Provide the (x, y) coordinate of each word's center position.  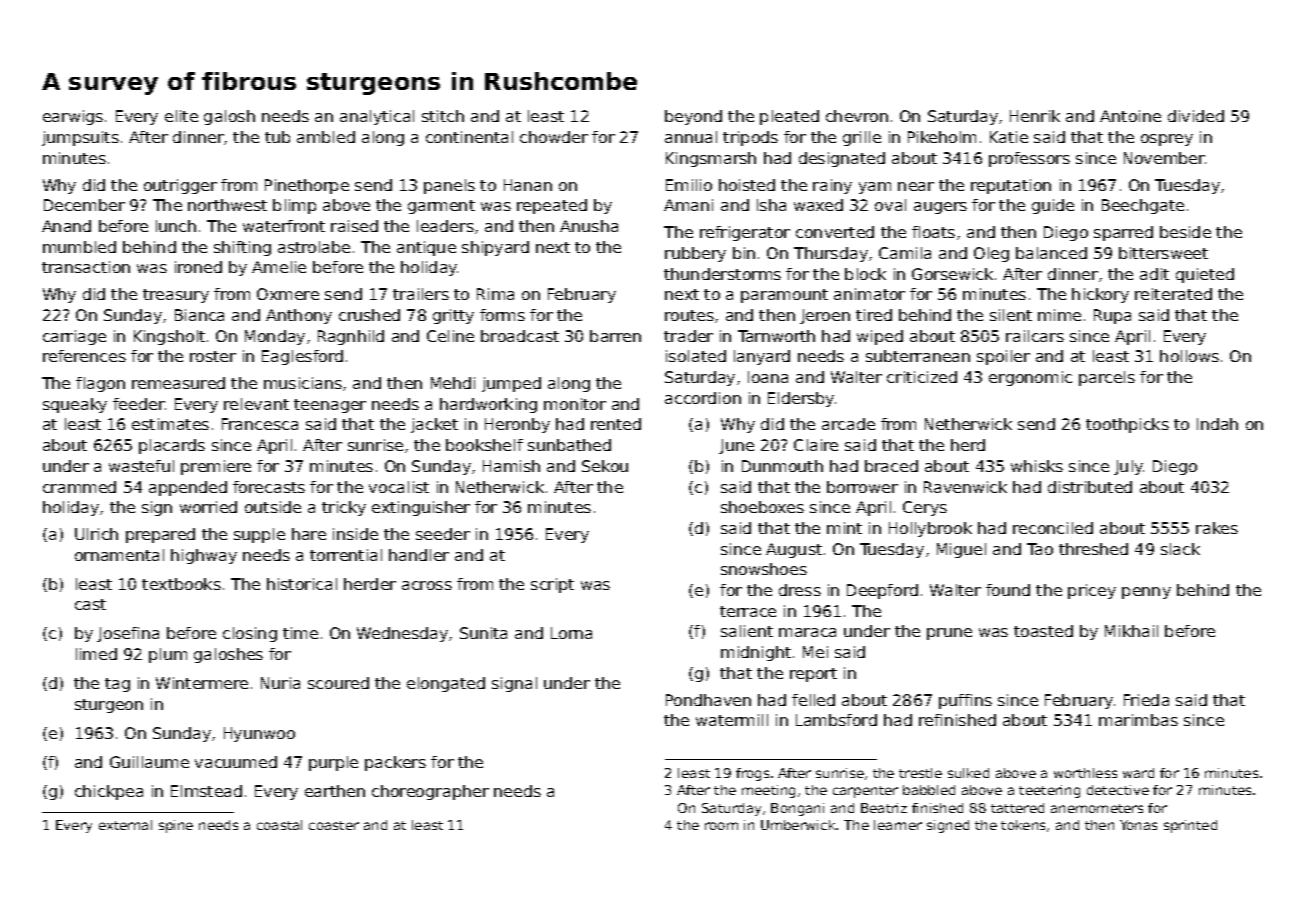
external (125, 825)
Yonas (1138, 825)
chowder (554, 137)
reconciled (1053, 528)
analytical (377, 117)
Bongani (797, 809)
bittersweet (1163, 253)
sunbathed (569, 445)
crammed (79, 487)
